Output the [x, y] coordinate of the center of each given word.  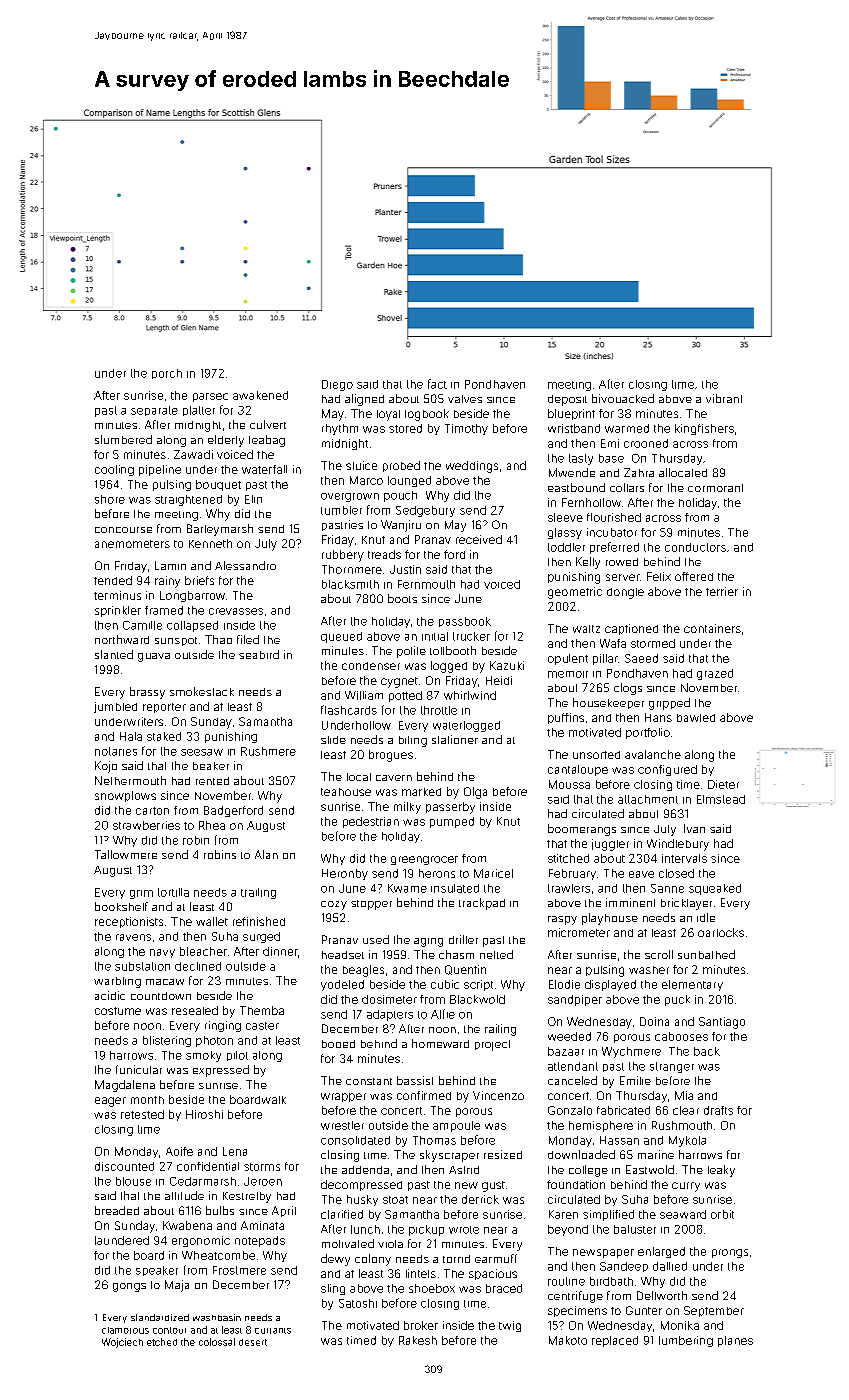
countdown [161, 996]
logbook [427, 415]
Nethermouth [130, 780]
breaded [117, 1210]
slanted [114, 654]
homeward [440, 1043]
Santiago [722, 1023]
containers [712, 628]
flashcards [349, 710]
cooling [114, 470]
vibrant [724, 398]
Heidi [499, 680]
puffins [566, 718]
